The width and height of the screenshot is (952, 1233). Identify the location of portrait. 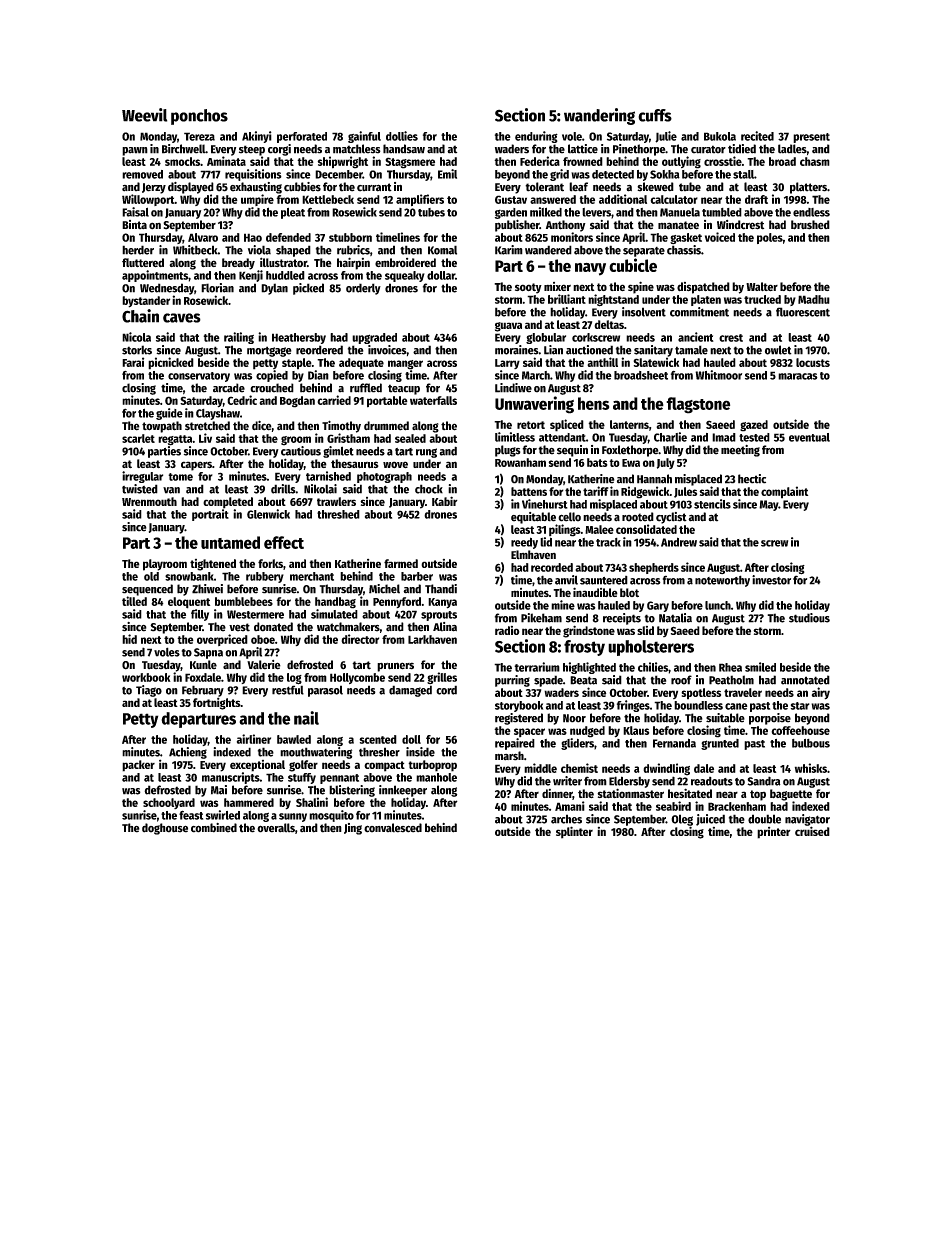
(210, 515).
